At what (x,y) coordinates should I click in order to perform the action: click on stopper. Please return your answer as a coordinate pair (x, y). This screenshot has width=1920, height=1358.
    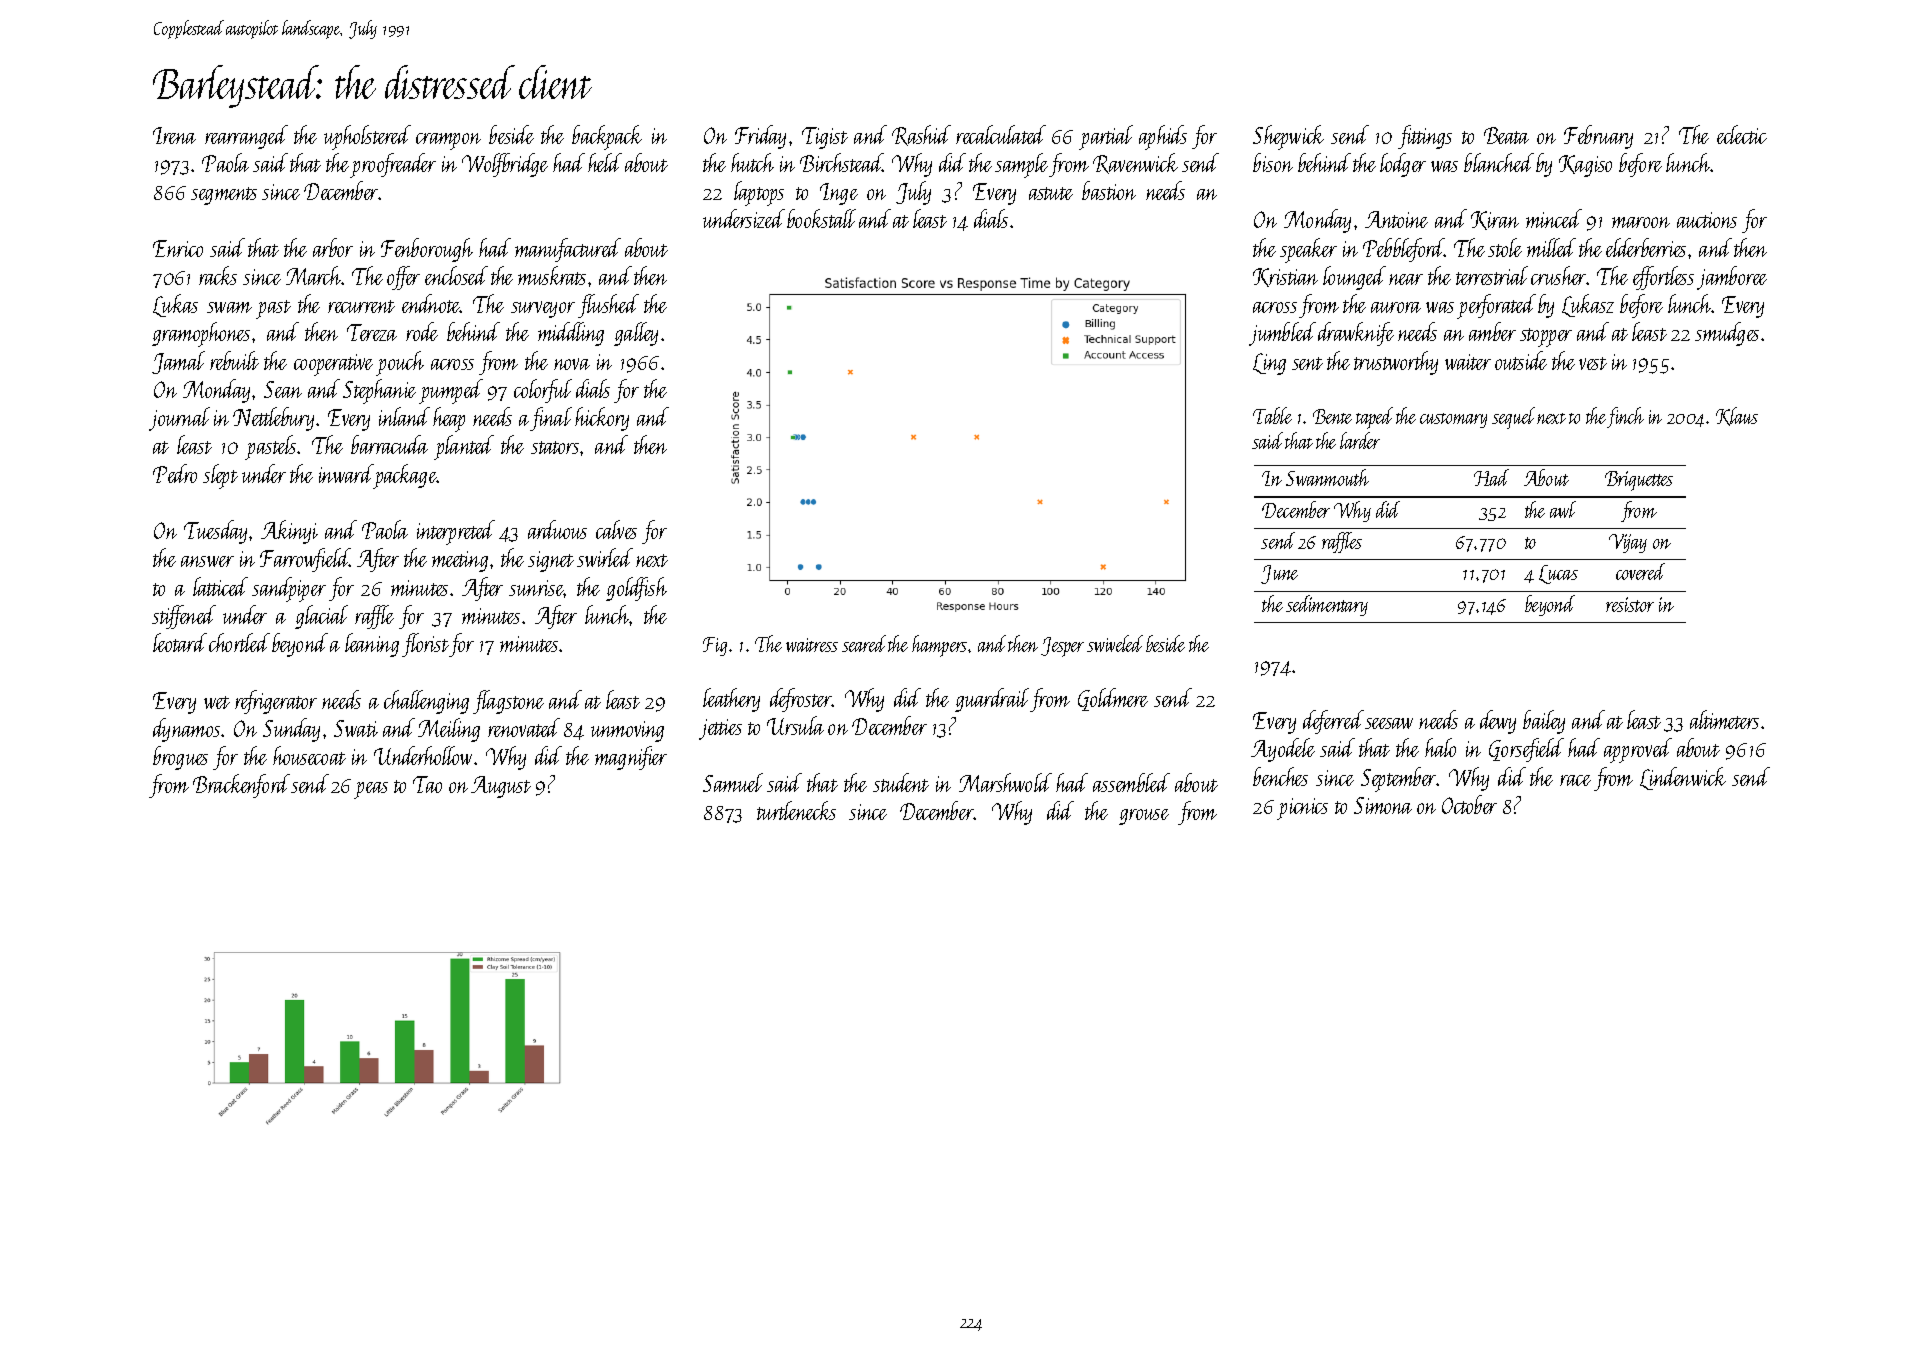
    Looking at the image, I should click on (1546, 337).
